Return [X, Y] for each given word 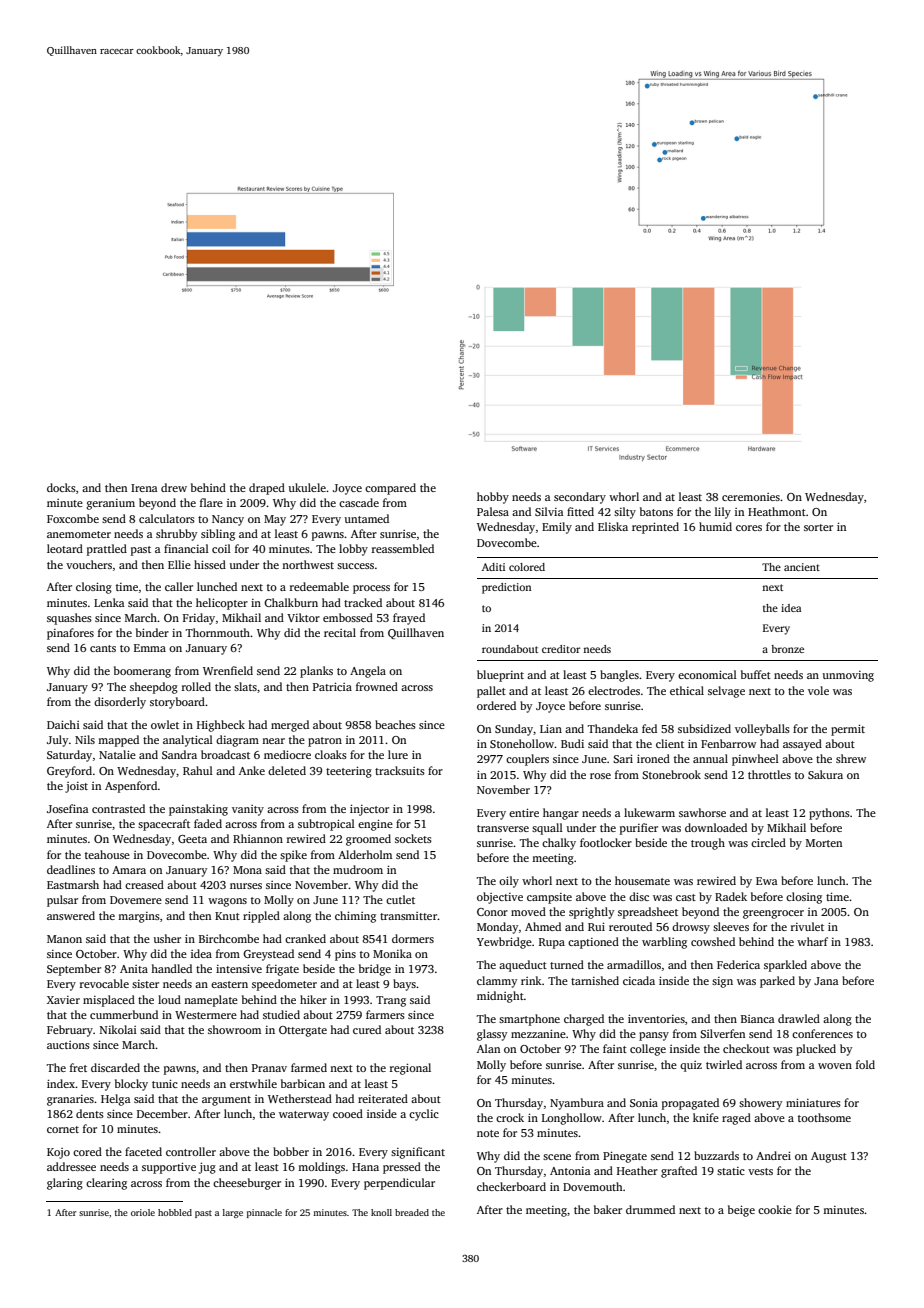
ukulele [307, 487]
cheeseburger [247, 1184]
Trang [391, 1001]
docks [61, 487]
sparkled [785, 966]
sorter [818, 527]
